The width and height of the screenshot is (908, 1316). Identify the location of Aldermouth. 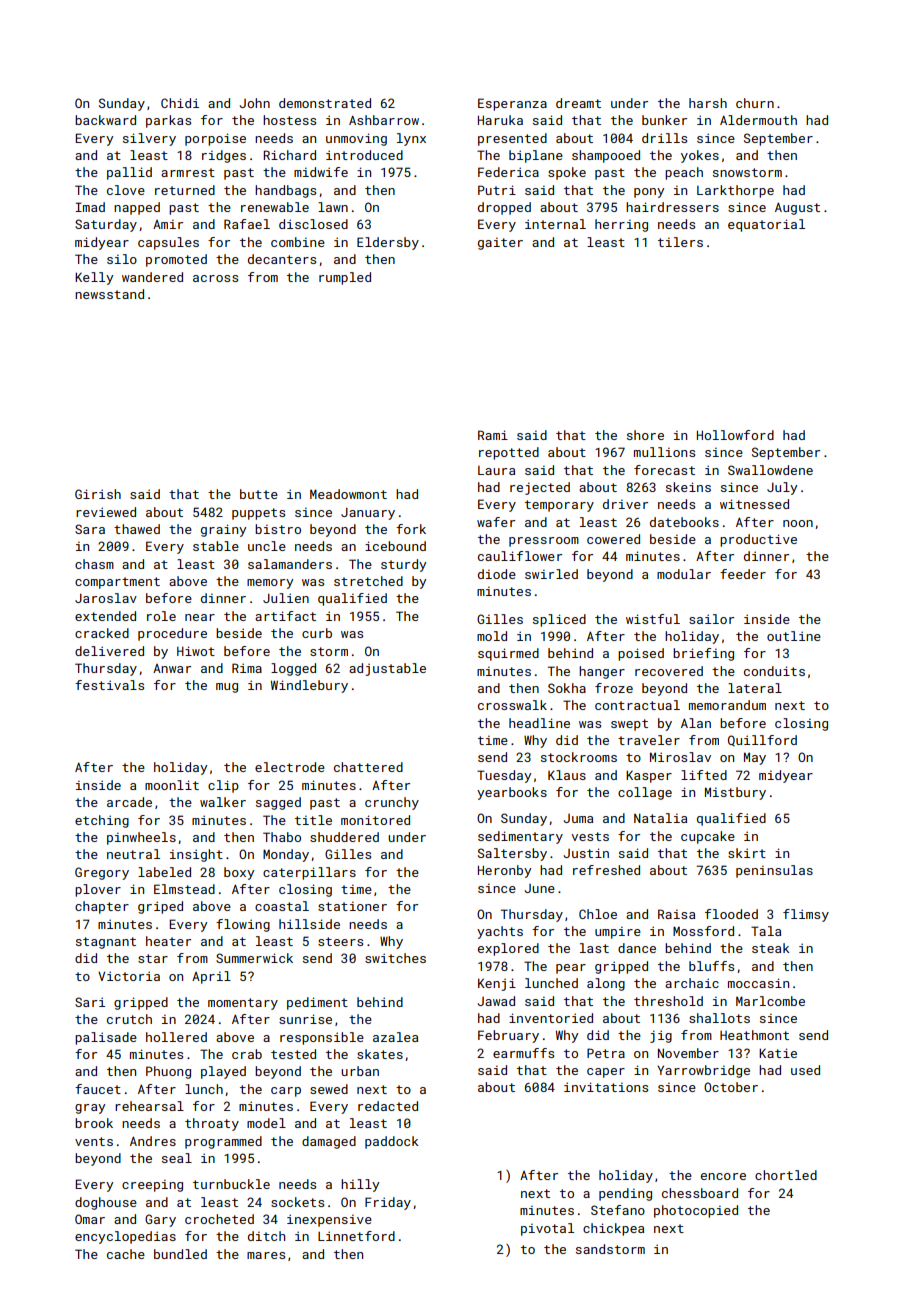
(758, 120).
